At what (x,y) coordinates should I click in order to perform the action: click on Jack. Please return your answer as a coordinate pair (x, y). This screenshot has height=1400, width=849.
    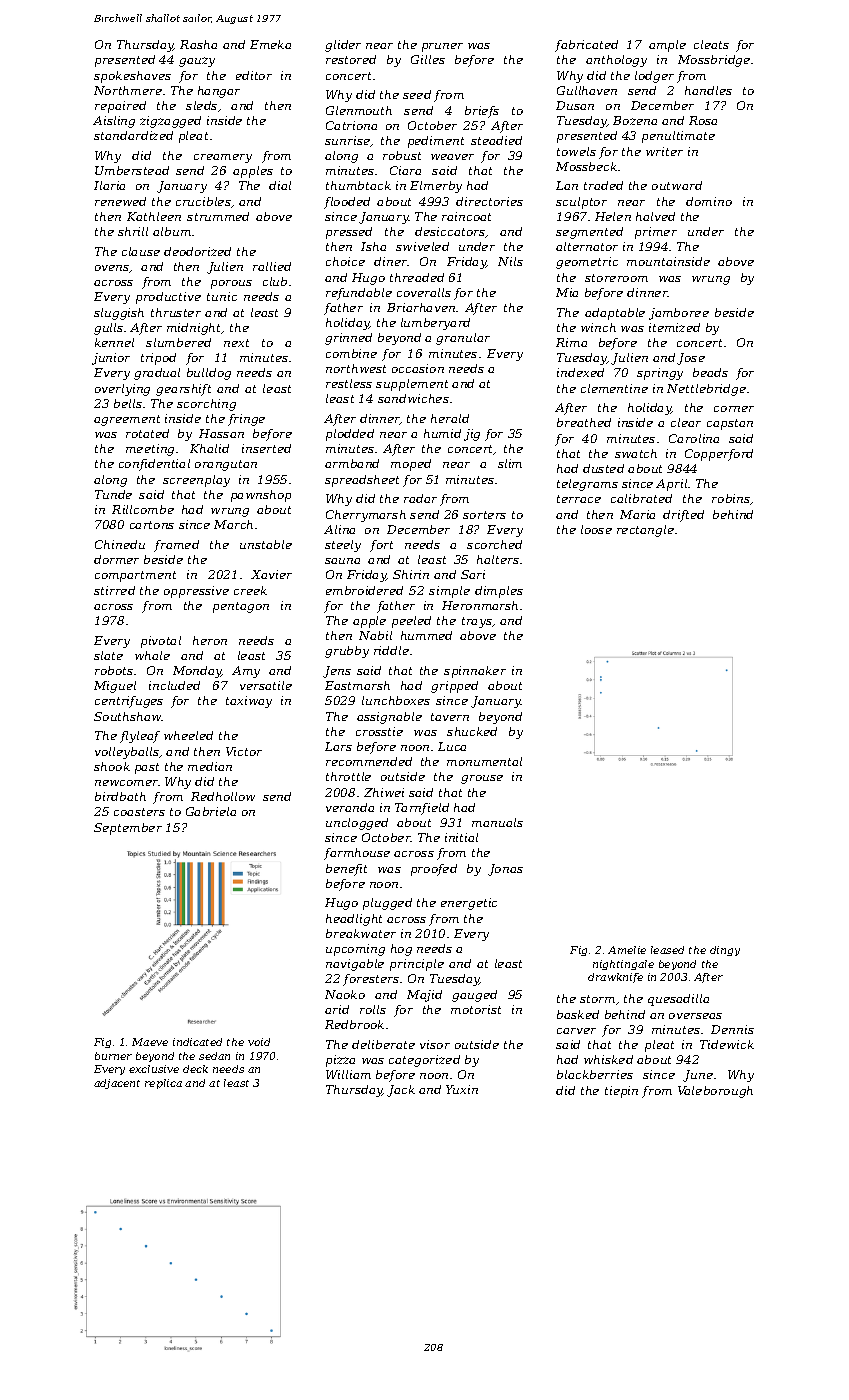
    Looking at the image, I should click on (401, 1091).
